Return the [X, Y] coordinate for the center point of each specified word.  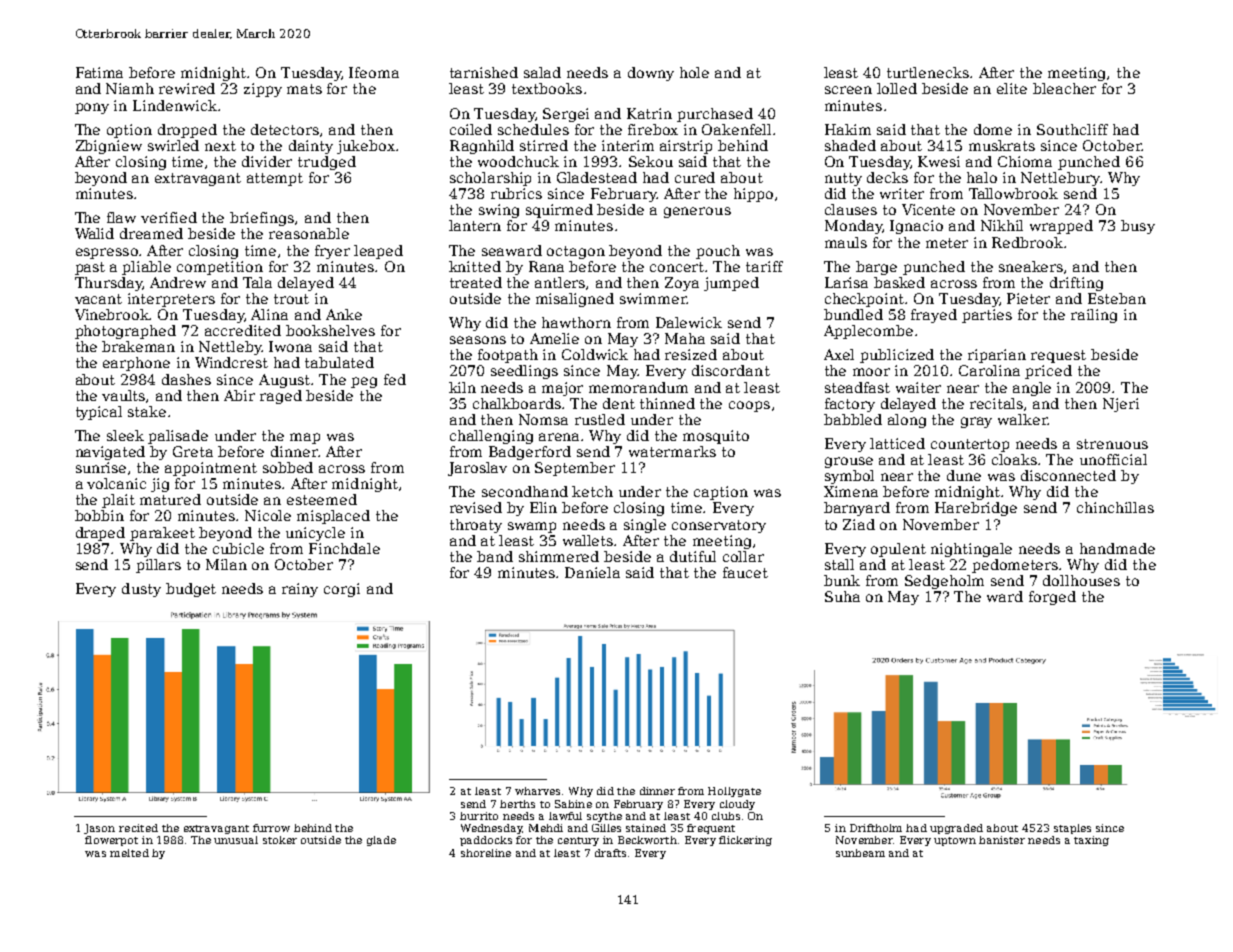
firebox [653, 129]
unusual [236, 840]
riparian [997, 356]
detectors [285, 129]
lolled [897, 88]
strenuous [1112, 444]
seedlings [524, 372]
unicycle [315, 534]
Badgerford [530, 453]
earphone [136, 364]
